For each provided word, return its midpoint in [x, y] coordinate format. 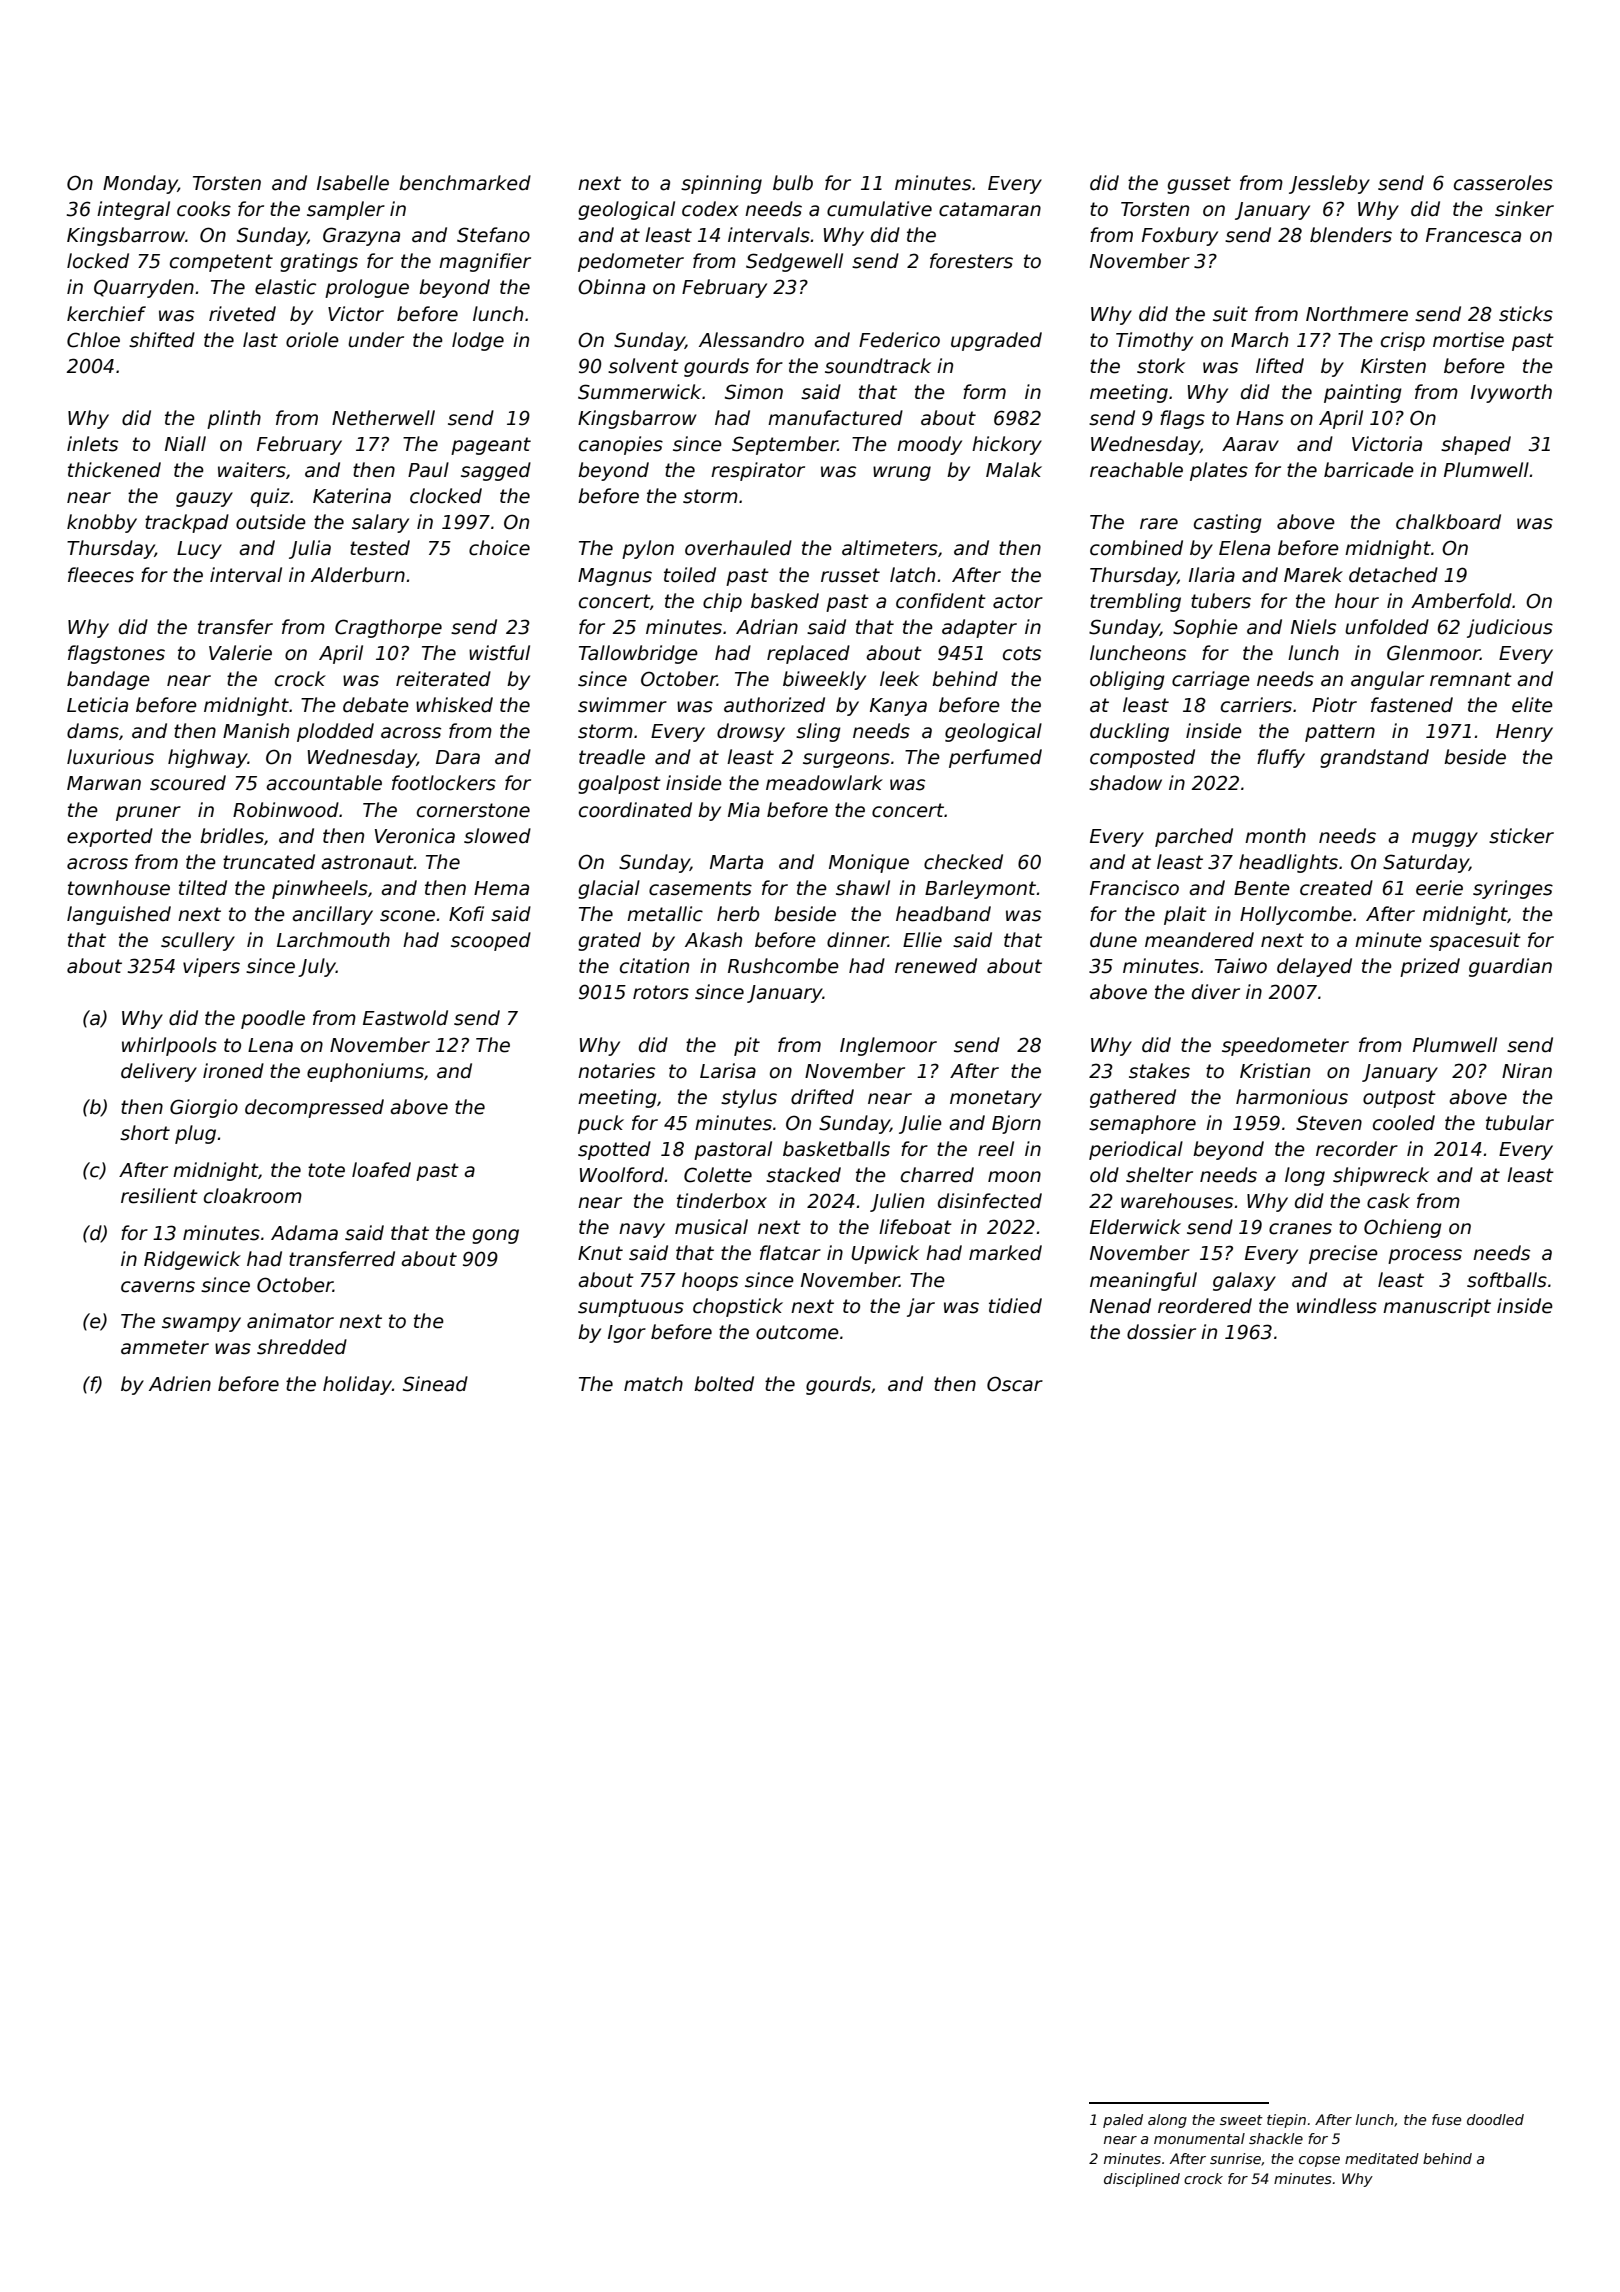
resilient [159, 1196]
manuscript [1437, 1307]
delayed [1314, 967]
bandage [108, 680]
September [785, 445]
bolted [724, 1384]
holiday [357, 1385]
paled [1123, 2121]
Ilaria [1212, 575]
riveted [242, 314]
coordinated [635, 810]
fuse [1446, 2119]
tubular [1520, 1123]
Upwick [885, 1254]
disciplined [1142, 2180]
